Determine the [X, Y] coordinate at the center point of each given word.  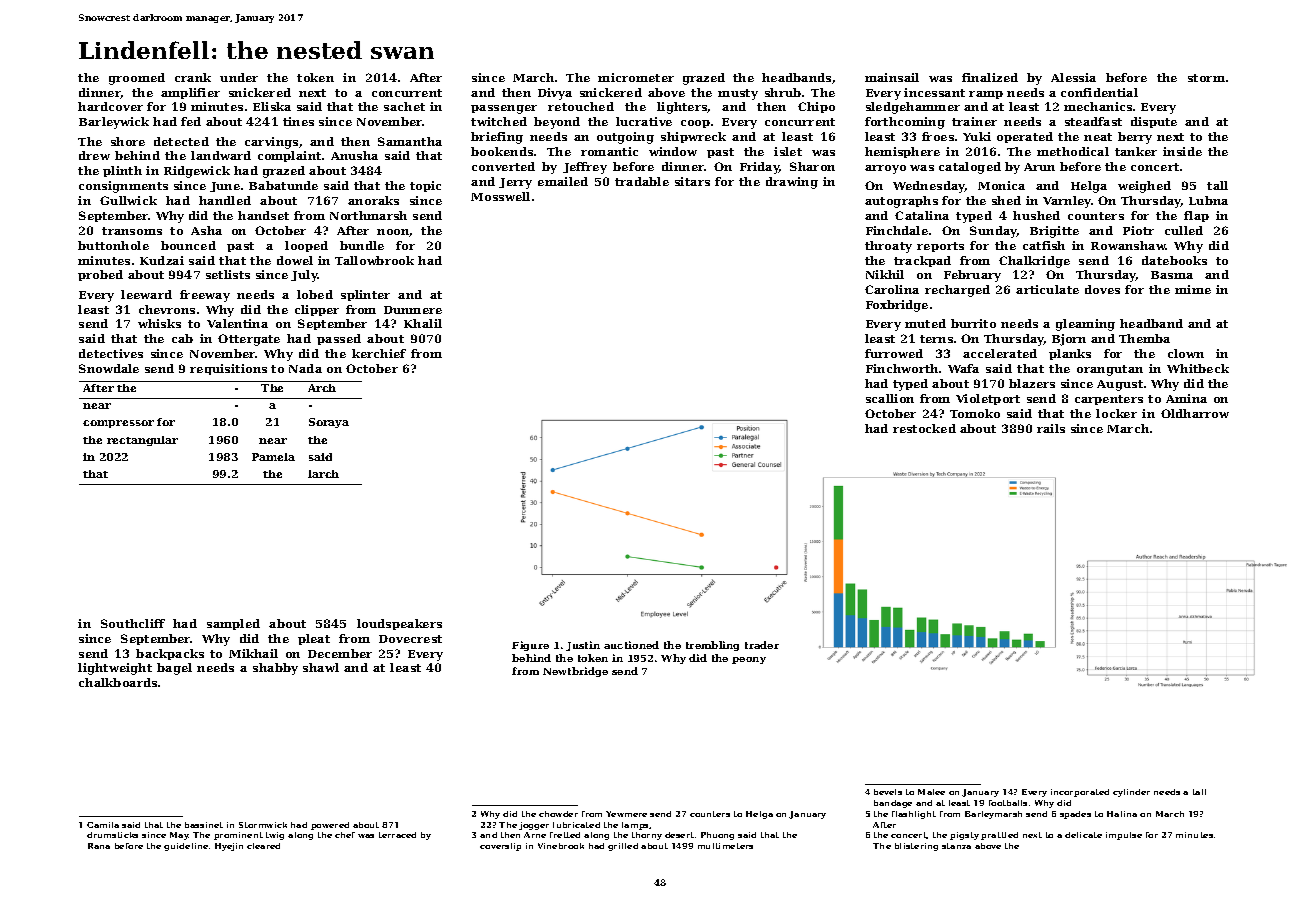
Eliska [272, 106]
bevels [888, 792]
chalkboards [118, 682]
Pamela [273, 457]
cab [182, 338]
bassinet [204, 825]
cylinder [1131, 793]
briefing [497, 138]
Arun [1039, 167]
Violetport [988, 399]
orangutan [1110, 370]
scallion [890, 398]
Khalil [423, 323]
